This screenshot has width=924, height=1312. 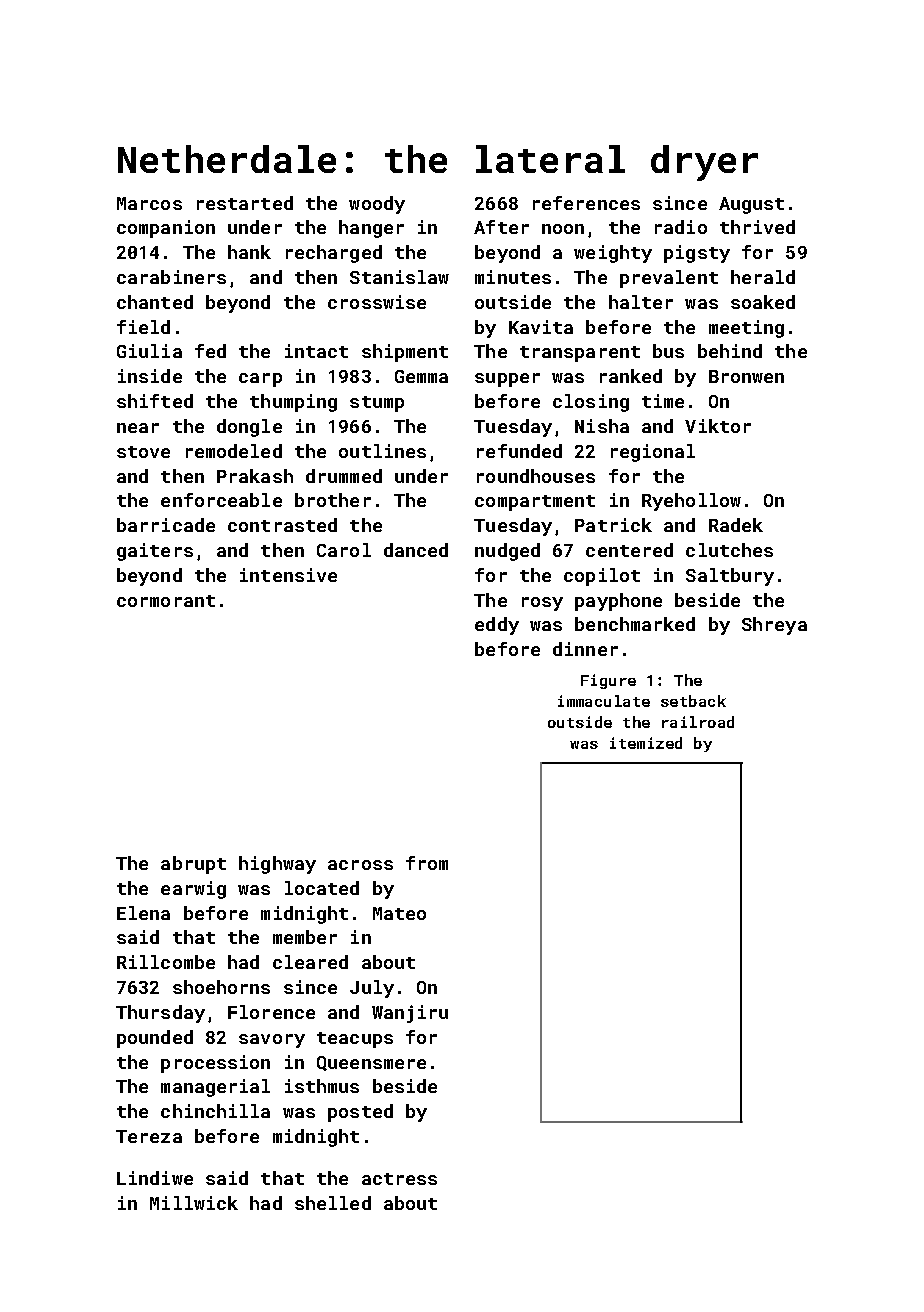 I want to click on railroad, so click(x=698, y=722).
